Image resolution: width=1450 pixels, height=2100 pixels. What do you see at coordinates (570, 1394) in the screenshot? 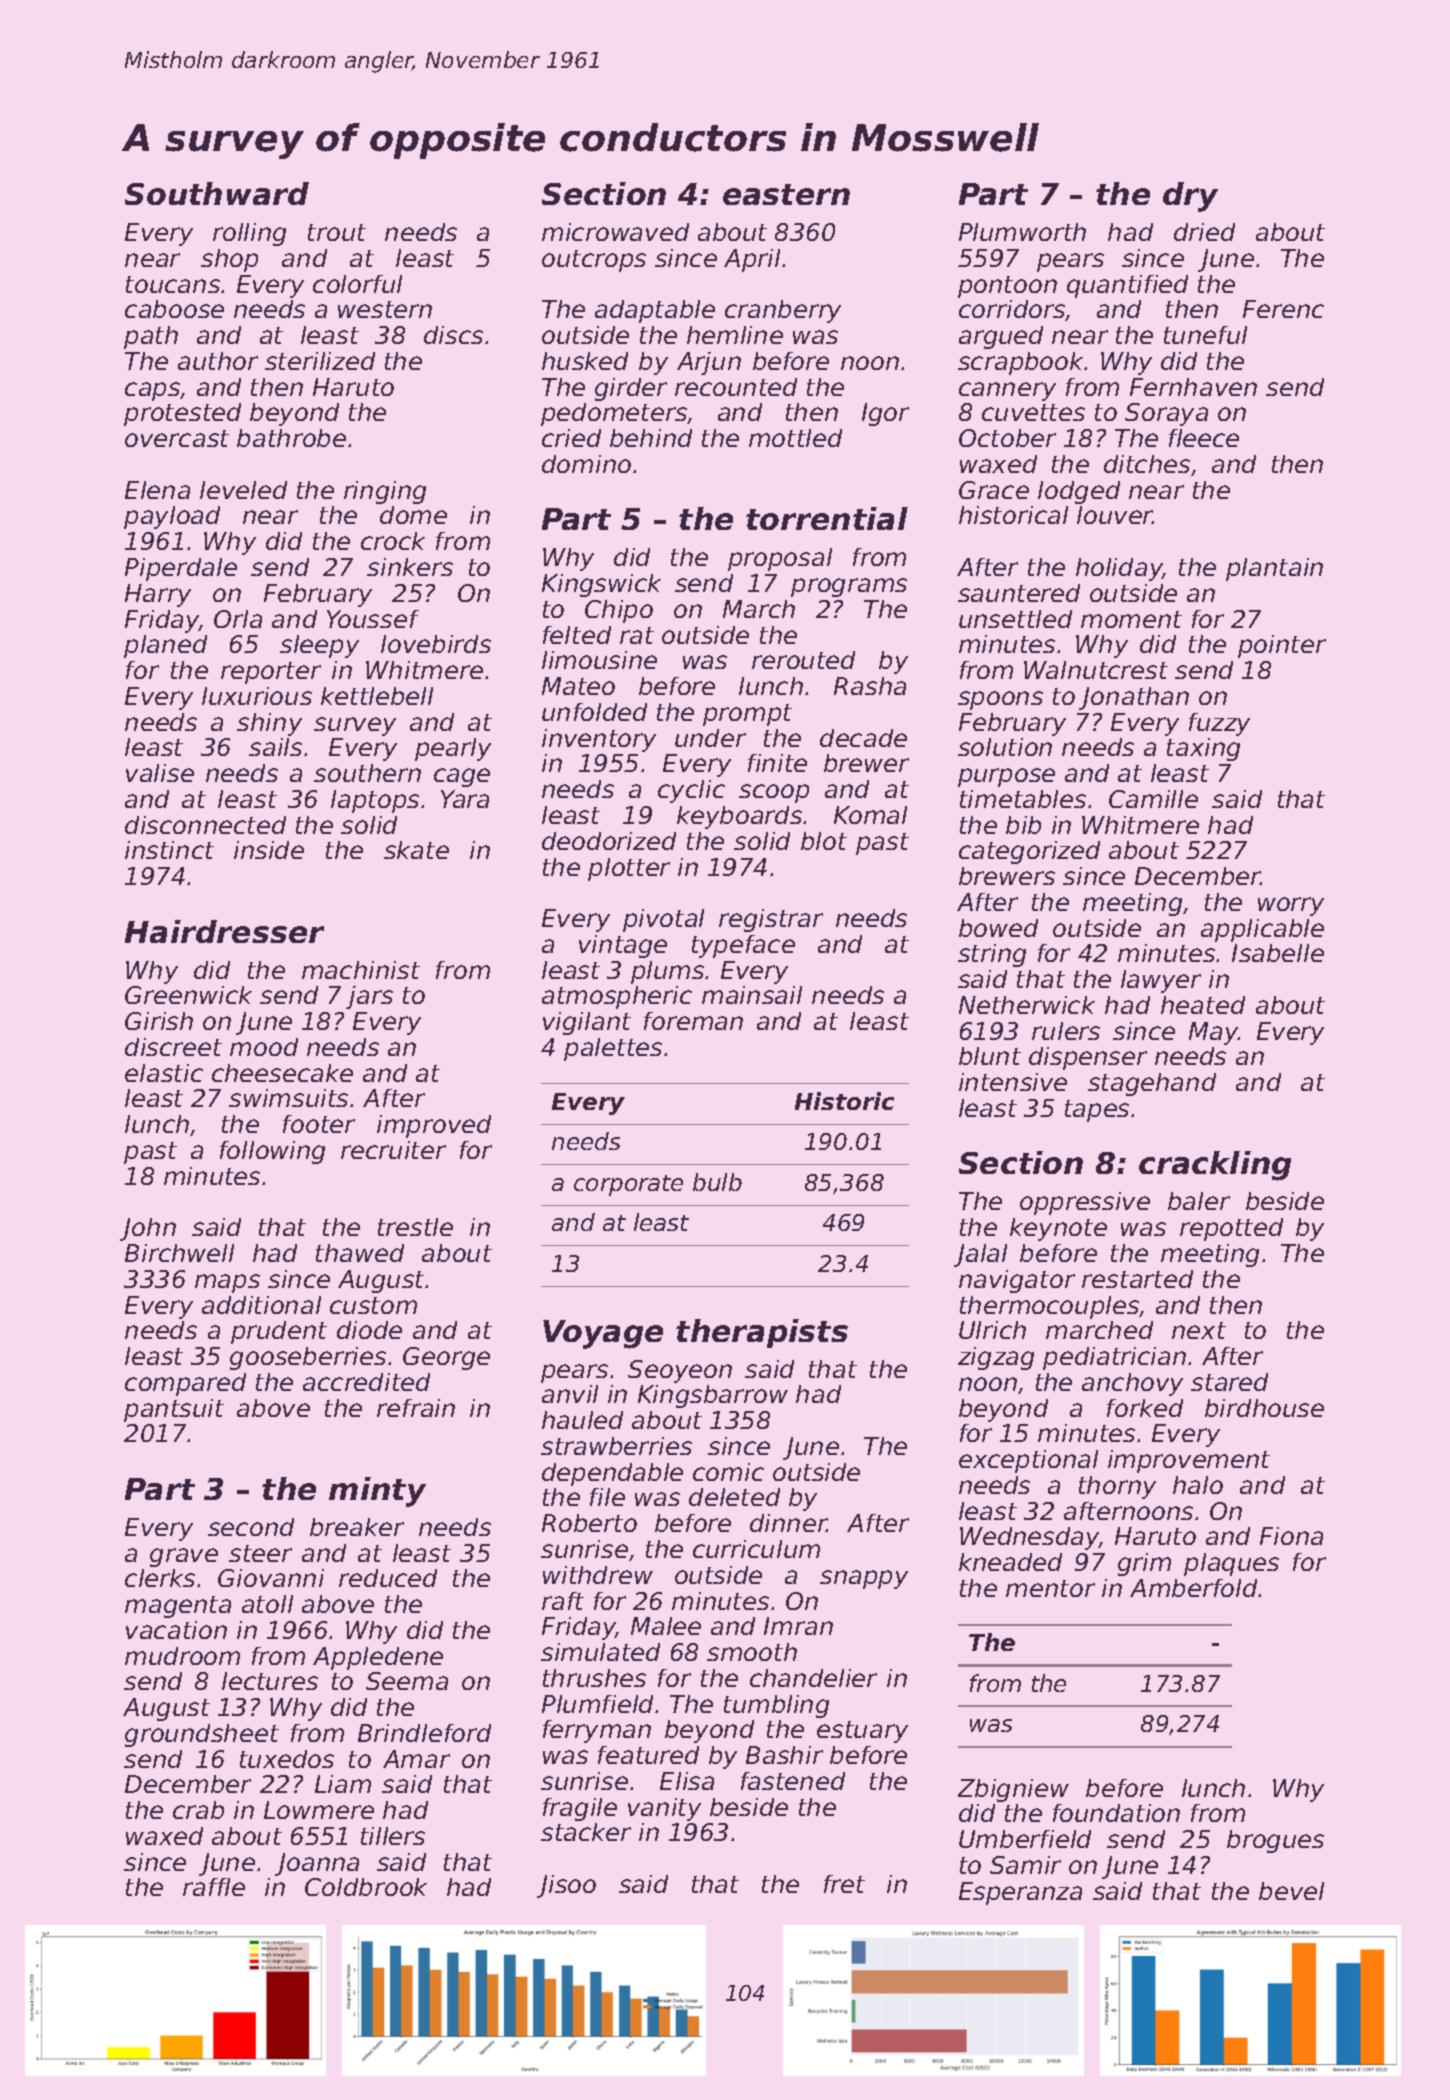
I see `anvil` at bounding box center [570, 1394].
